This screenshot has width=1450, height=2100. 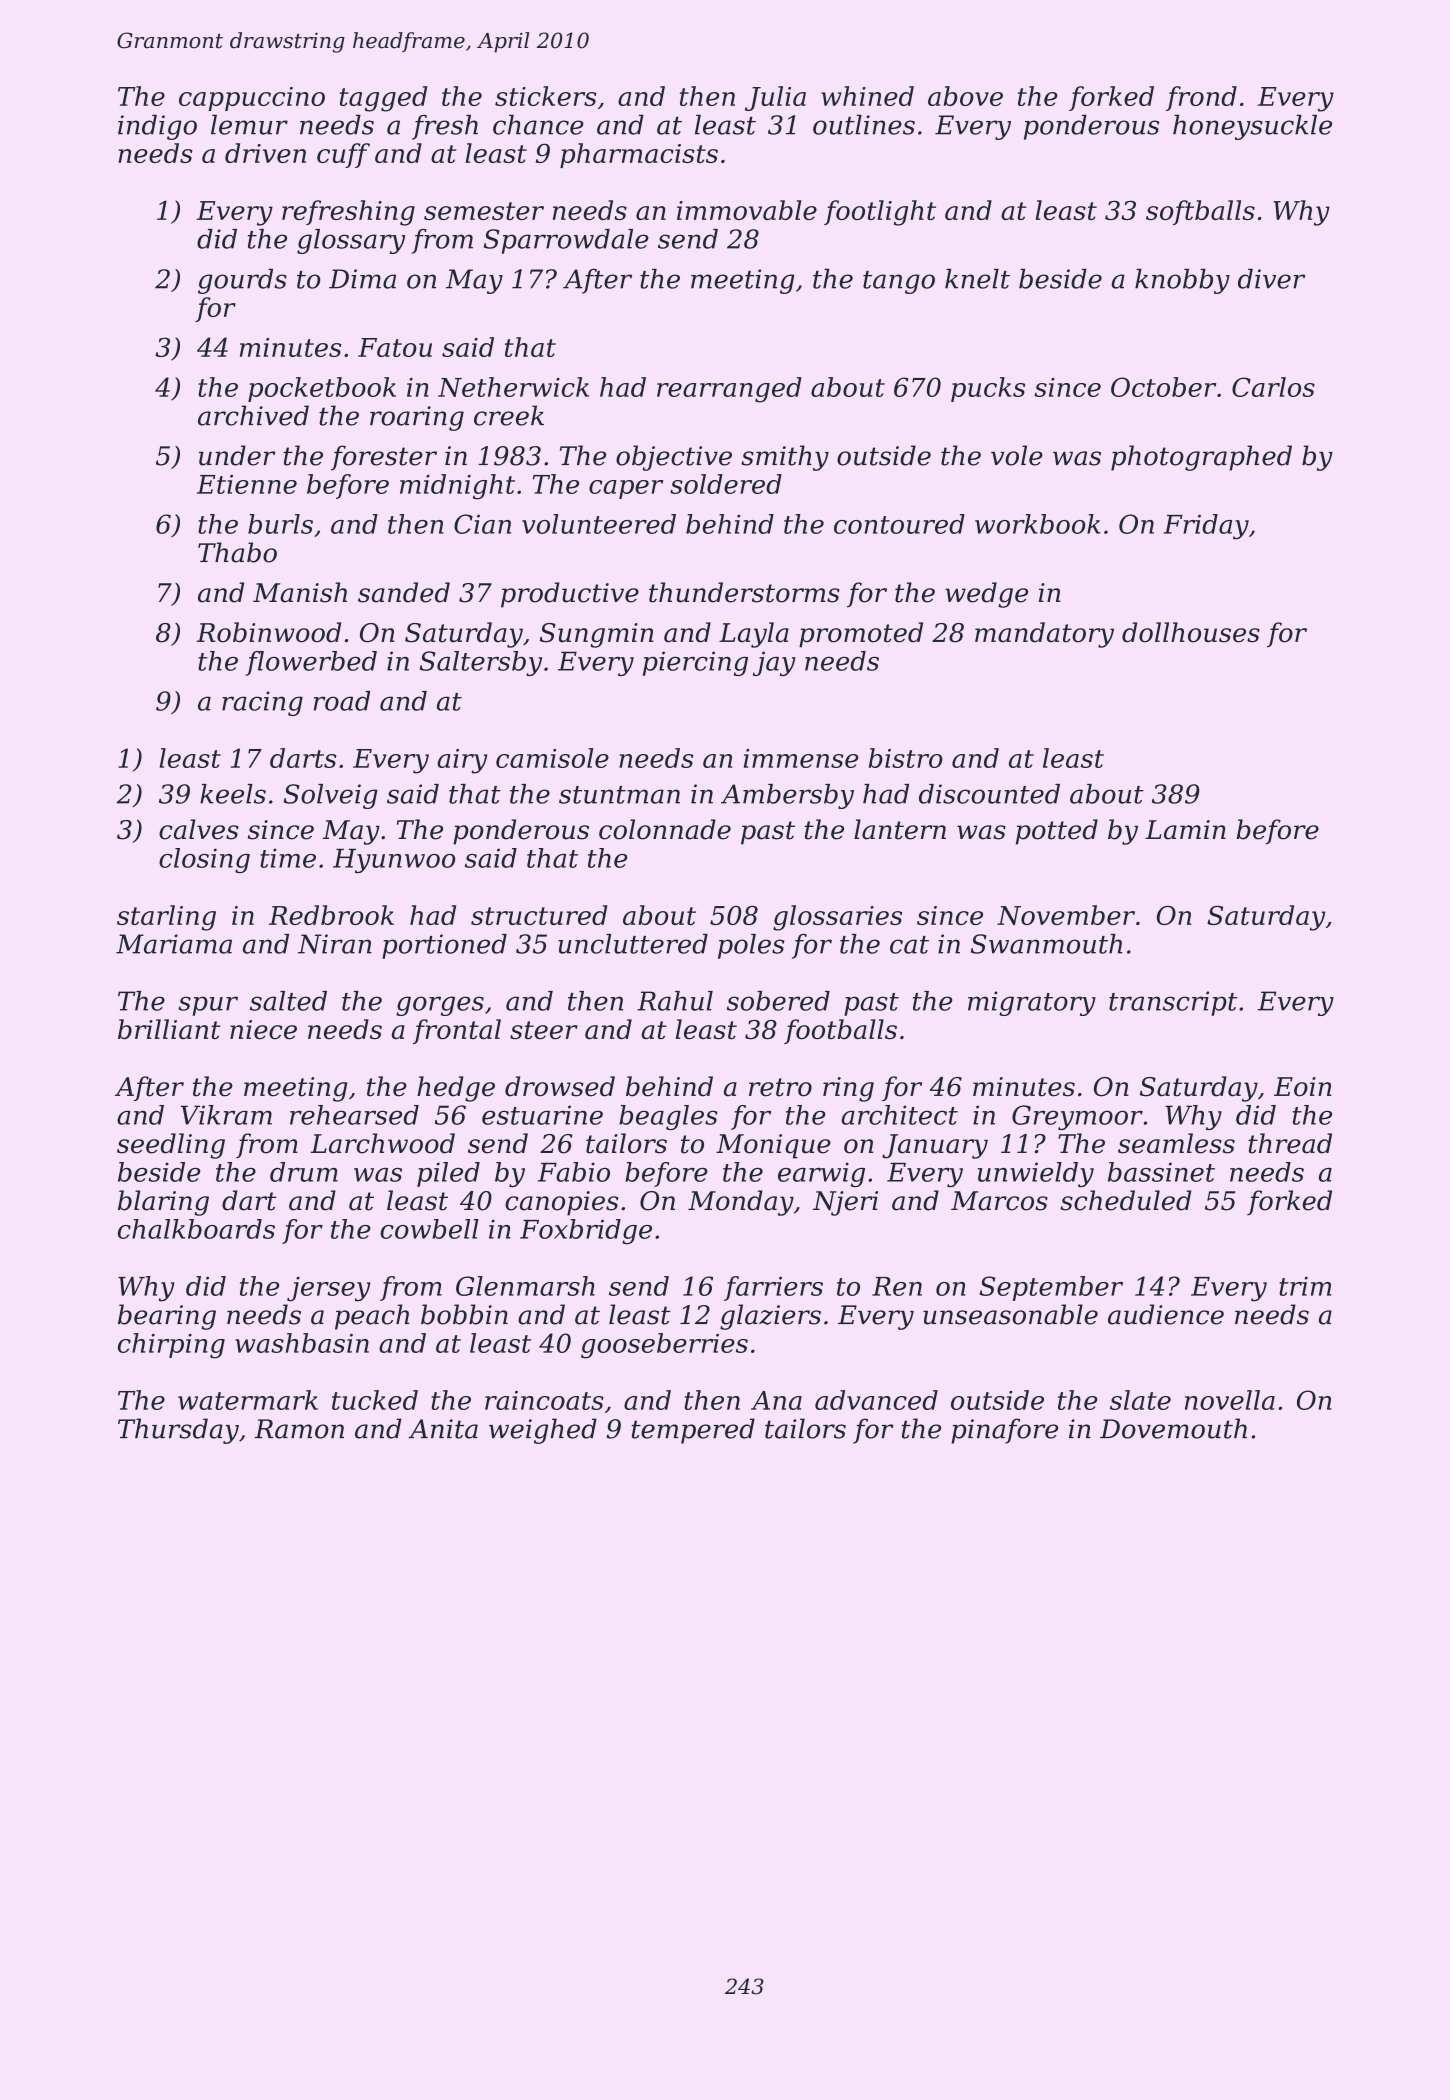 I want to click on chirping, so click(x=171, y=1346).
